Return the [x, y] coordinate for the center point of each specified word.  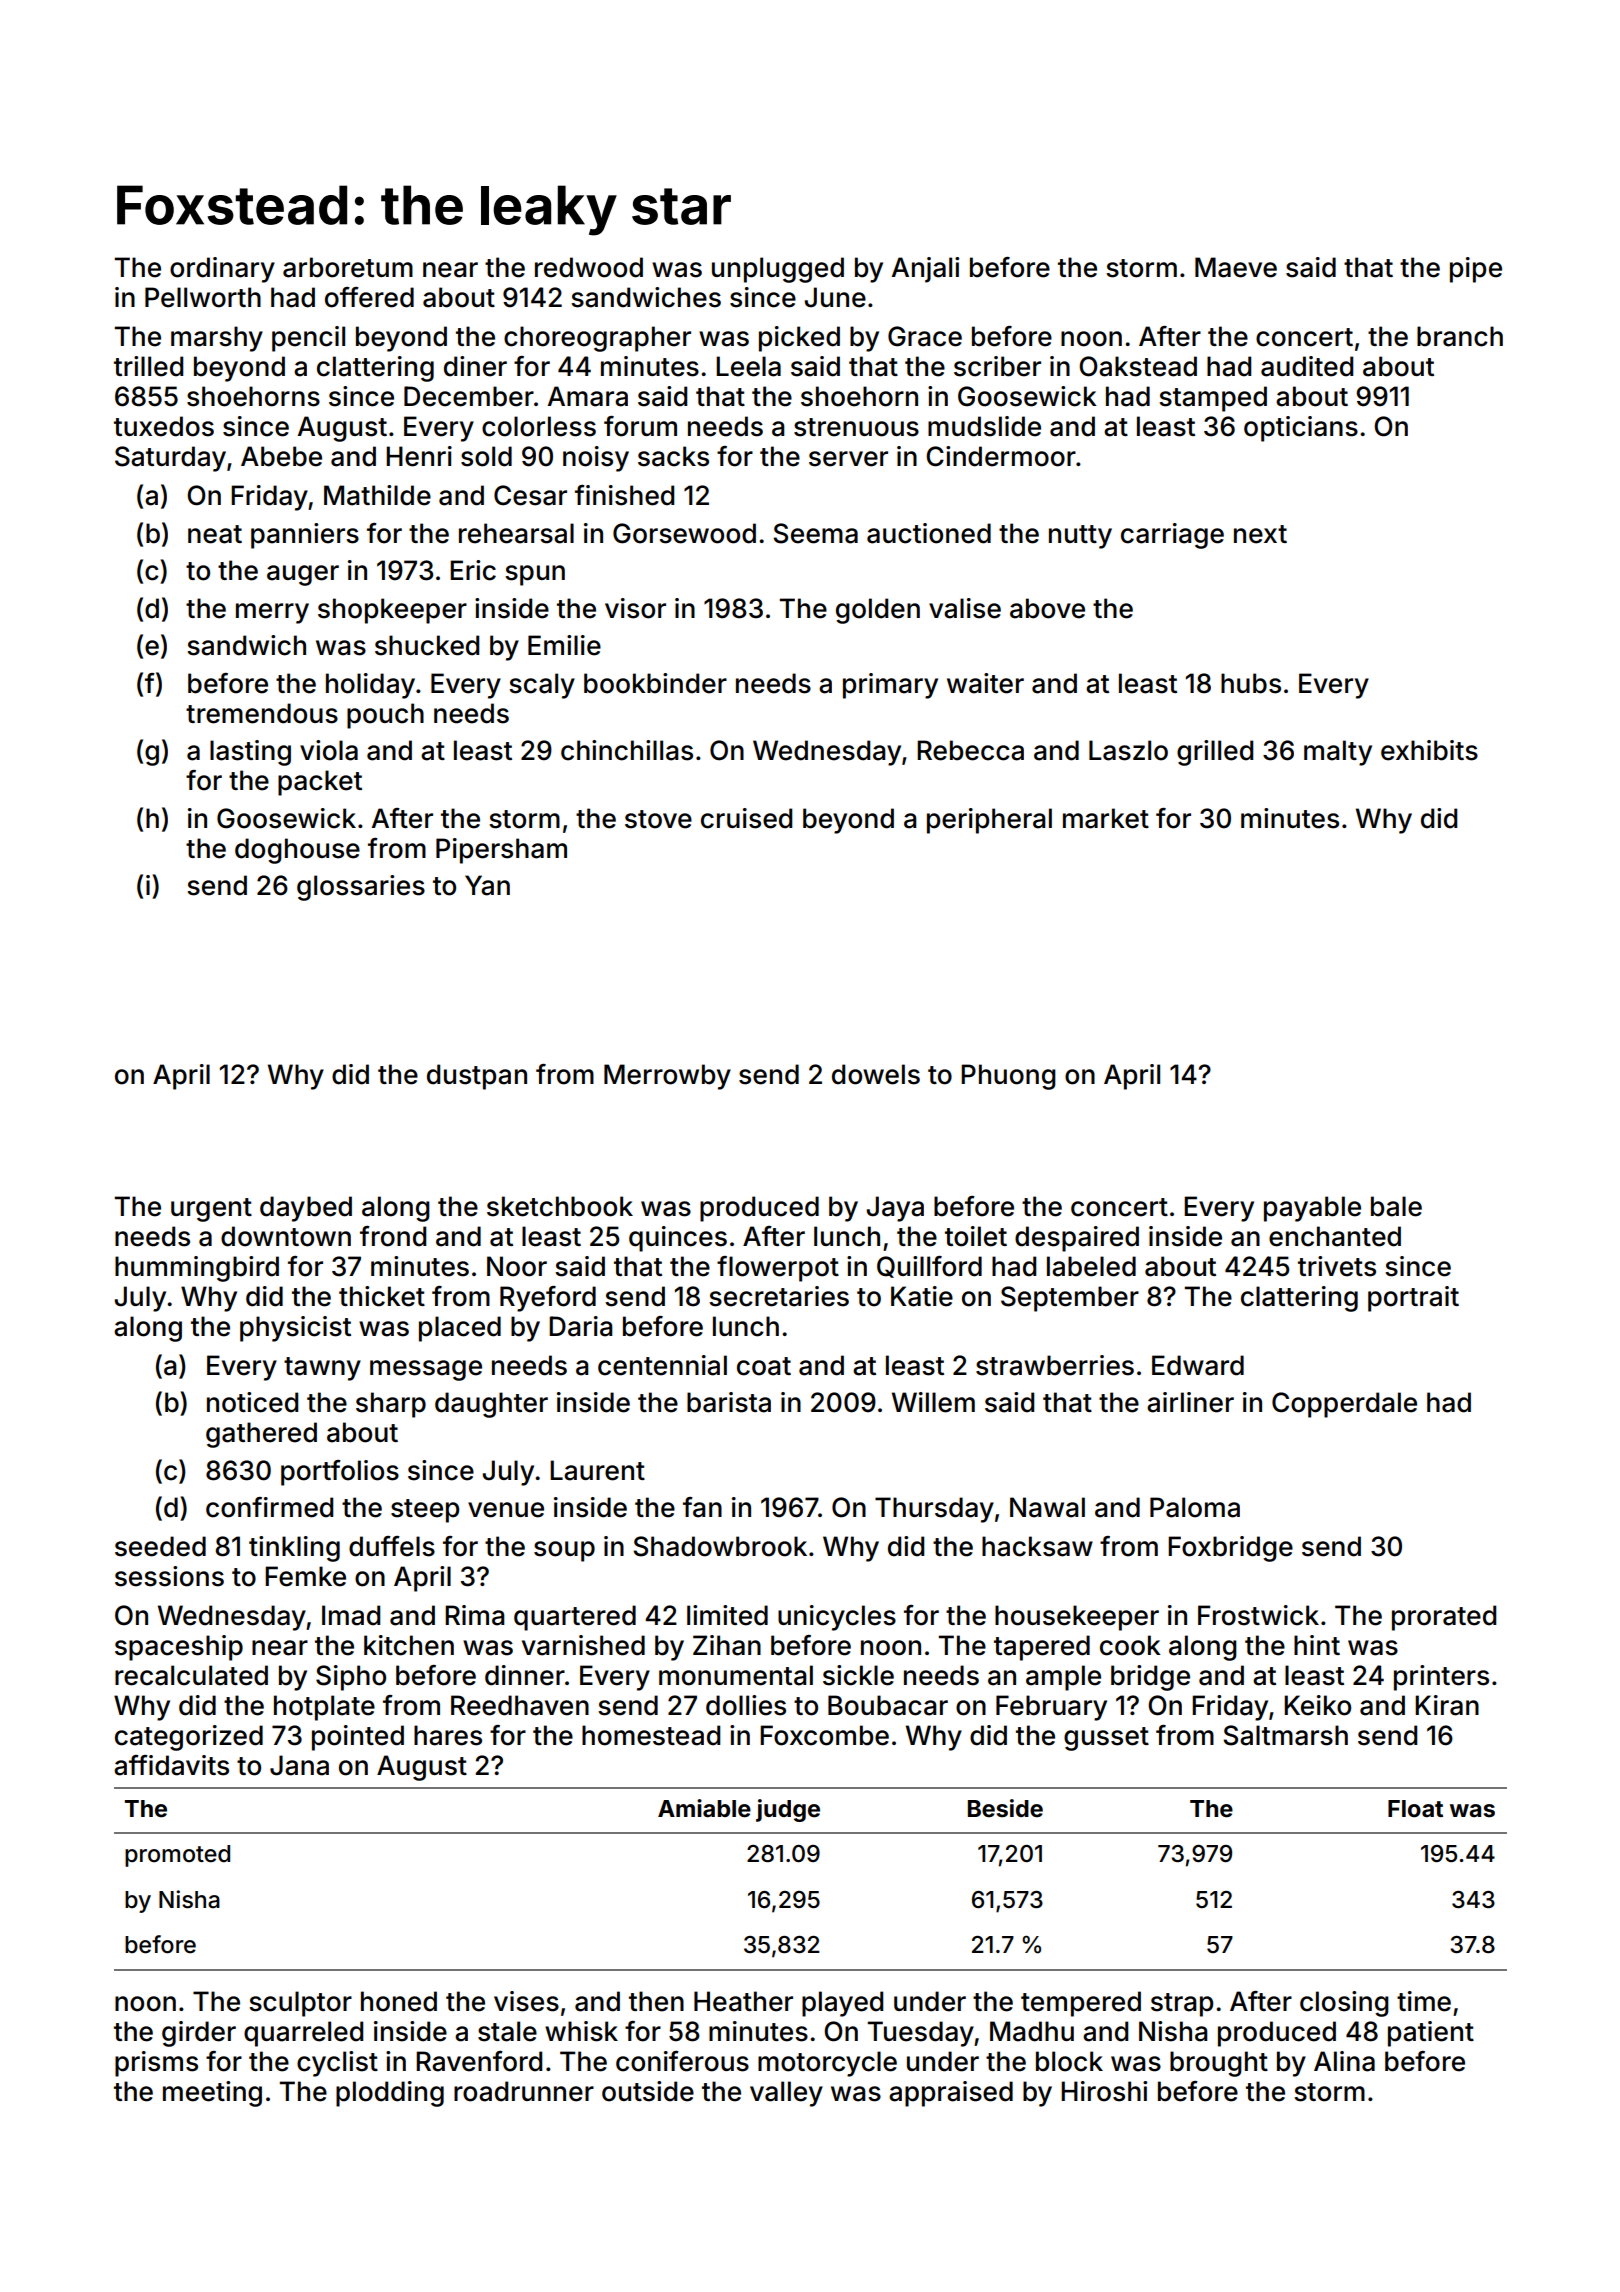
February [1051, 1708]
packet [320, 783]
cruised [746, 818]
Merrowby [667, 1077]
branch [1460, 336]
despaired [1077, 1239]
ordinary [222, 270]
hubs [1251, 683]
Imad [351, 1615]
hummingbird [197, 1269]
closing [1344, 2004]
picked [799, 339]
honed [399, 2001]
